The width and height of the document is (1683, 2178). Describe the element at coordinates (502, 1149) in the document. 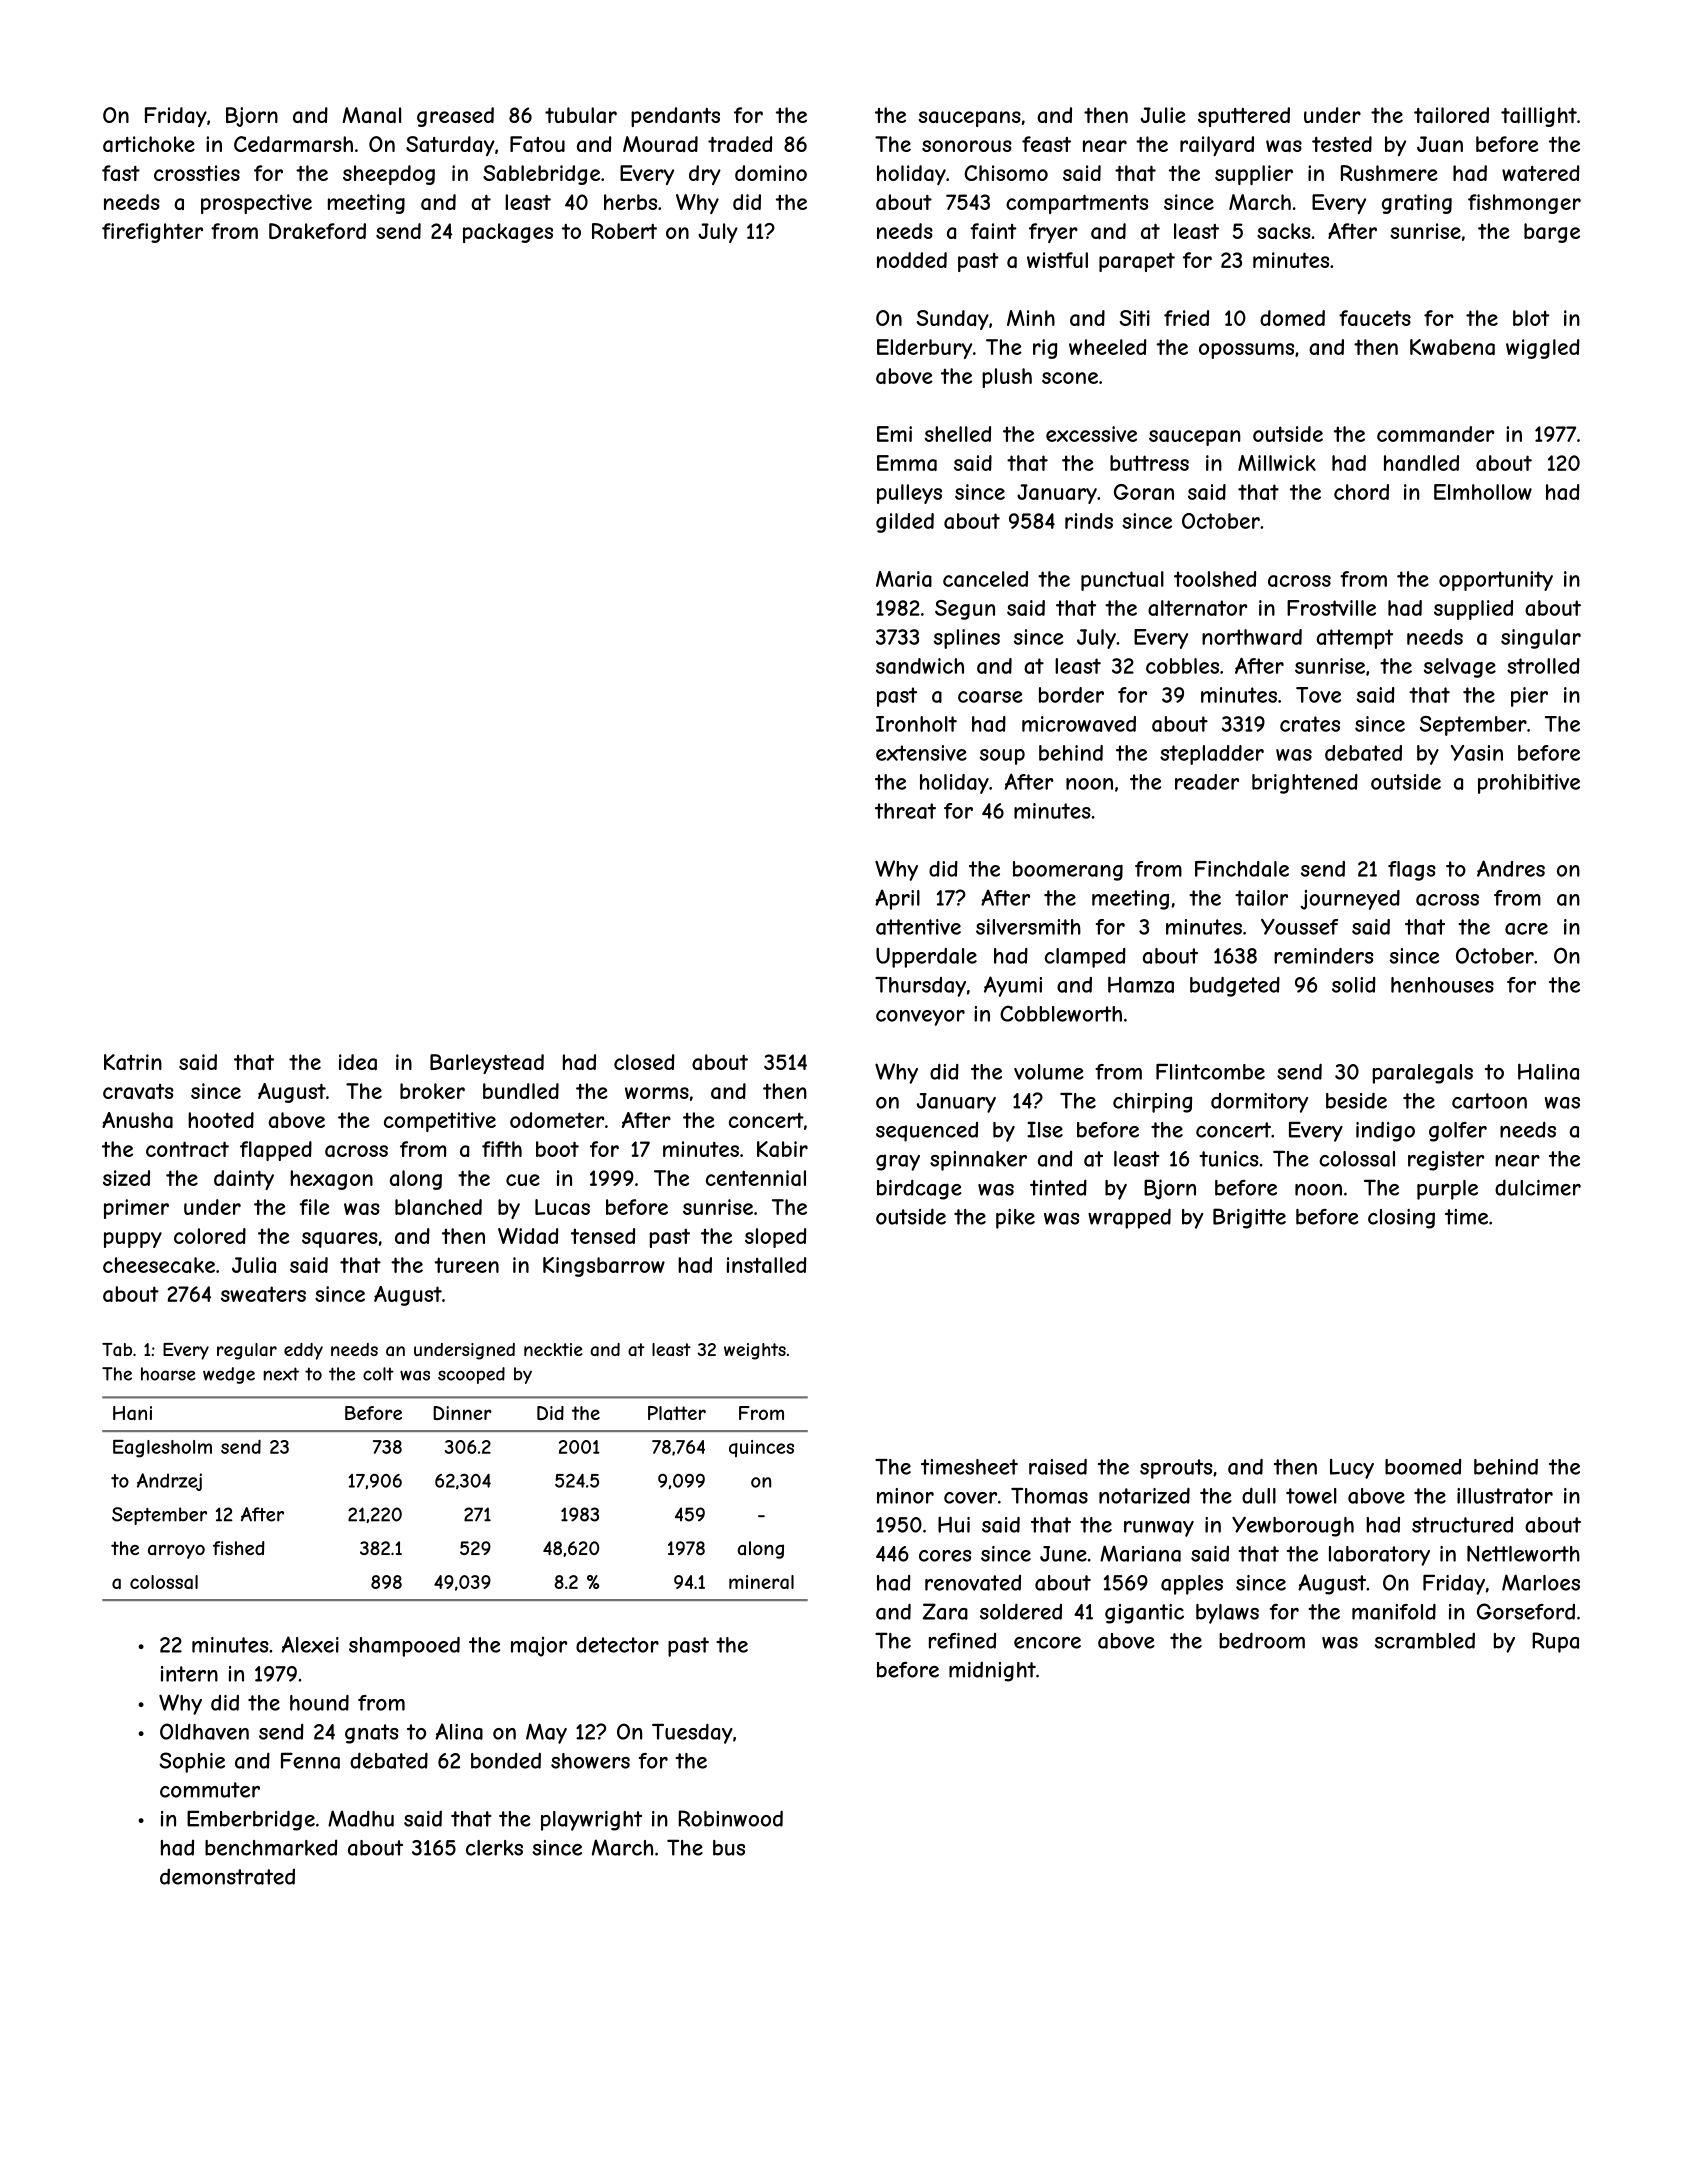

I see `fifth` at that location.
